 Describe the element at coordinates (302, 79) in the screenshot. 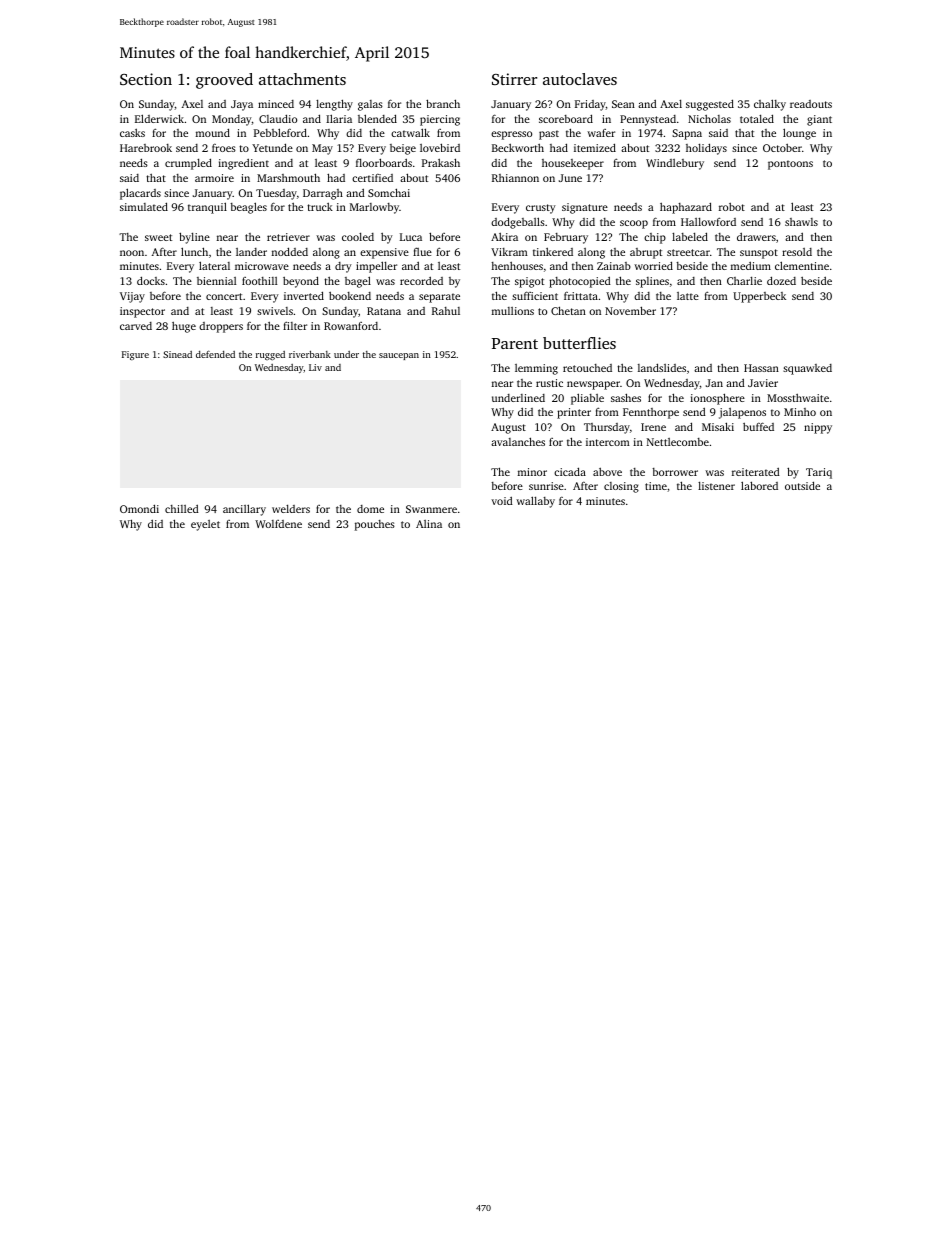

I see `attachments` at that location.
